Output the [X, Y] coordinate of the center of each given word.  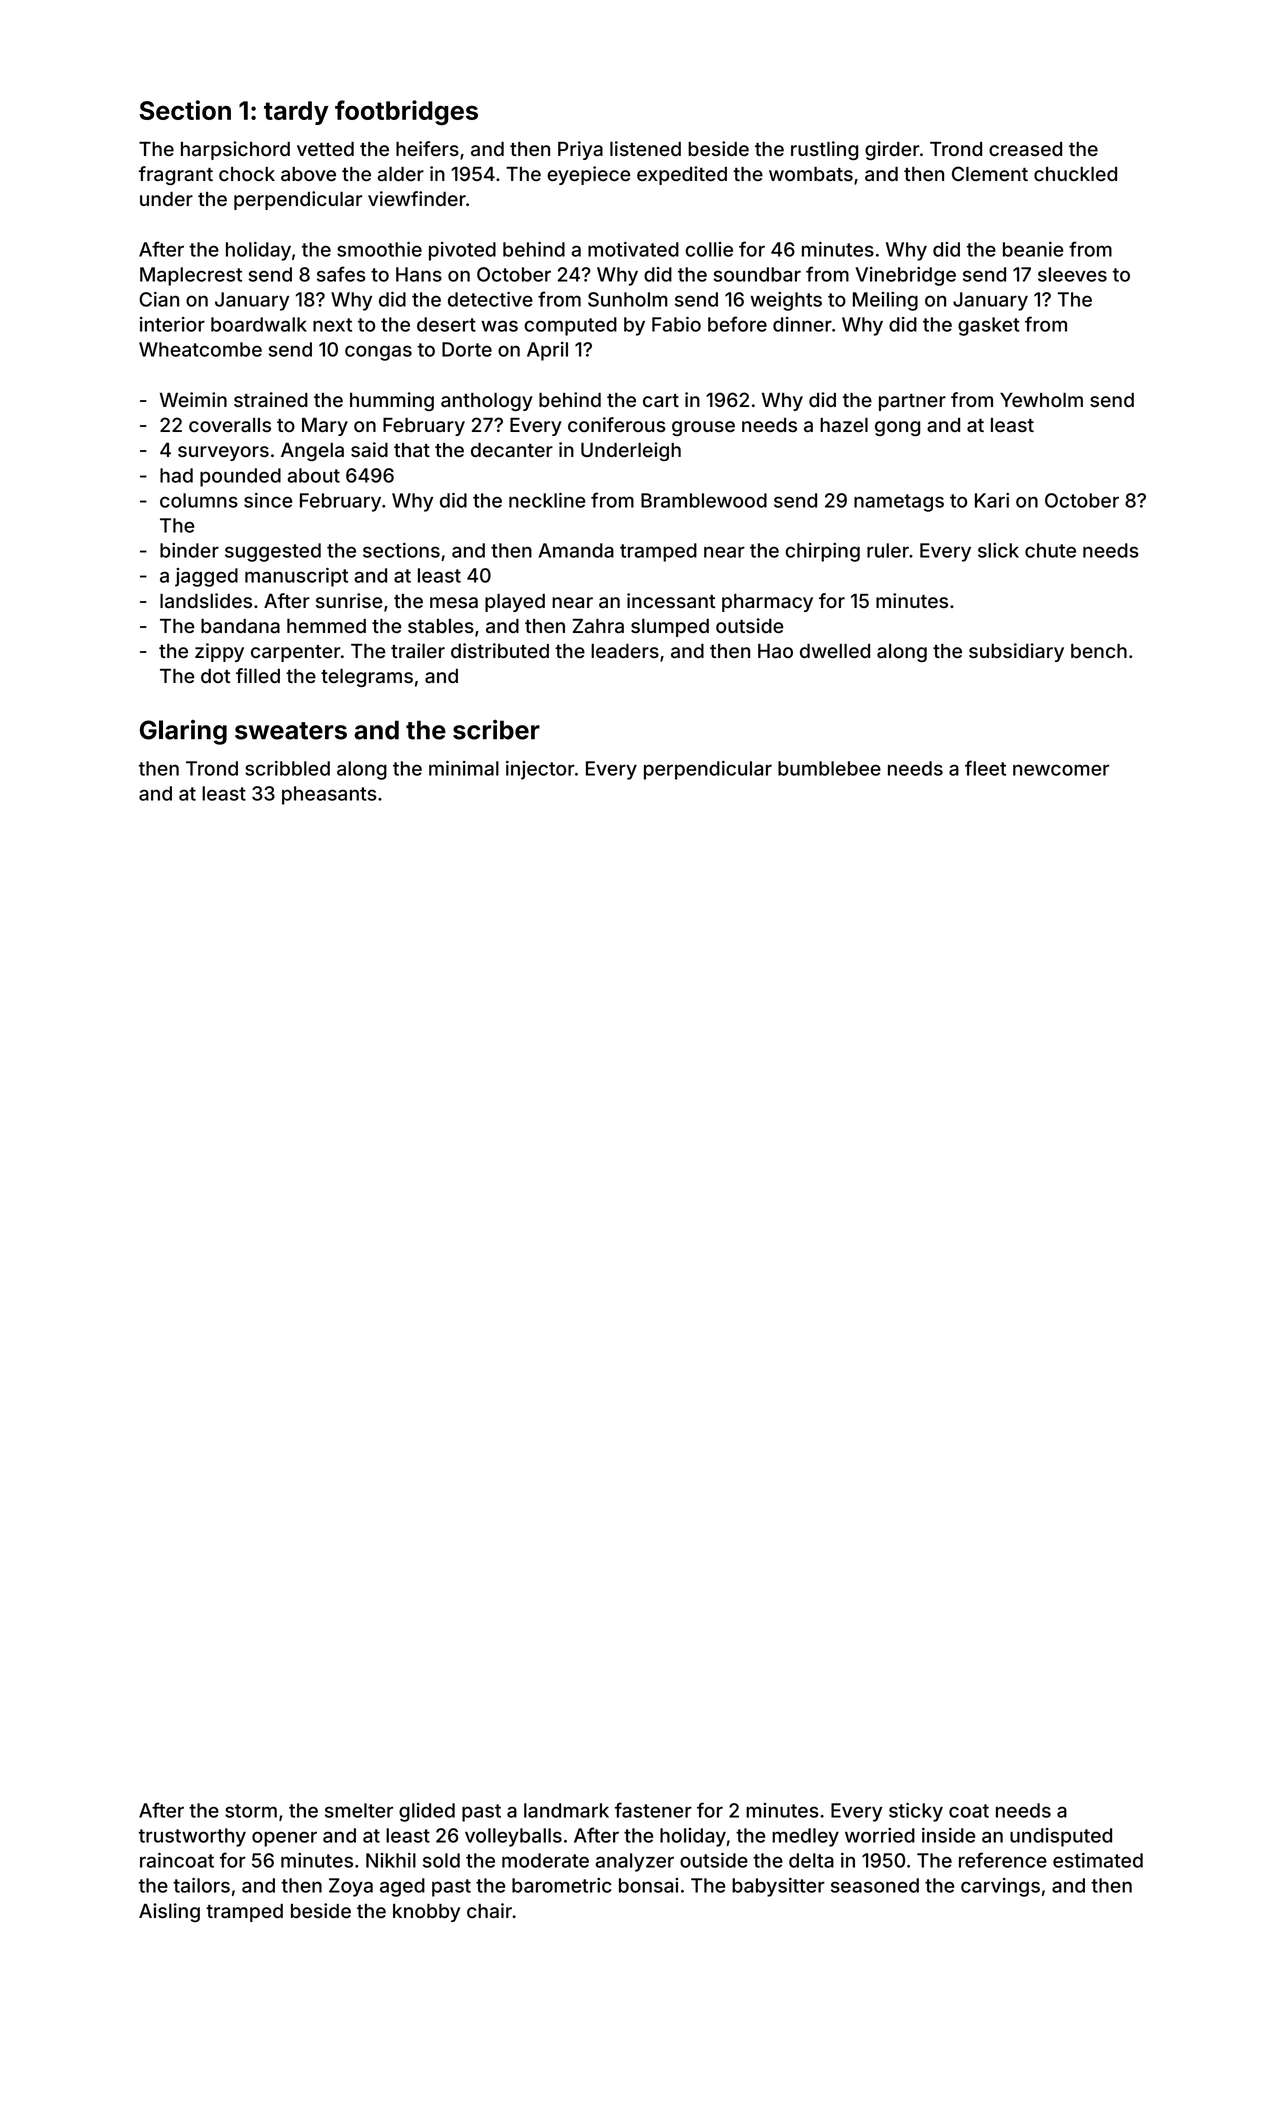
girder [892, 150]
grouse [703, 428]
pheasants [329, 795]
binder [189, 550]
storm [251, 1811]
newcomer [1061, 770]
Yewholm [1041, 400]
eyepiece [589, 175]
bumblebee [829, 768]
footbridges [406, 113]
